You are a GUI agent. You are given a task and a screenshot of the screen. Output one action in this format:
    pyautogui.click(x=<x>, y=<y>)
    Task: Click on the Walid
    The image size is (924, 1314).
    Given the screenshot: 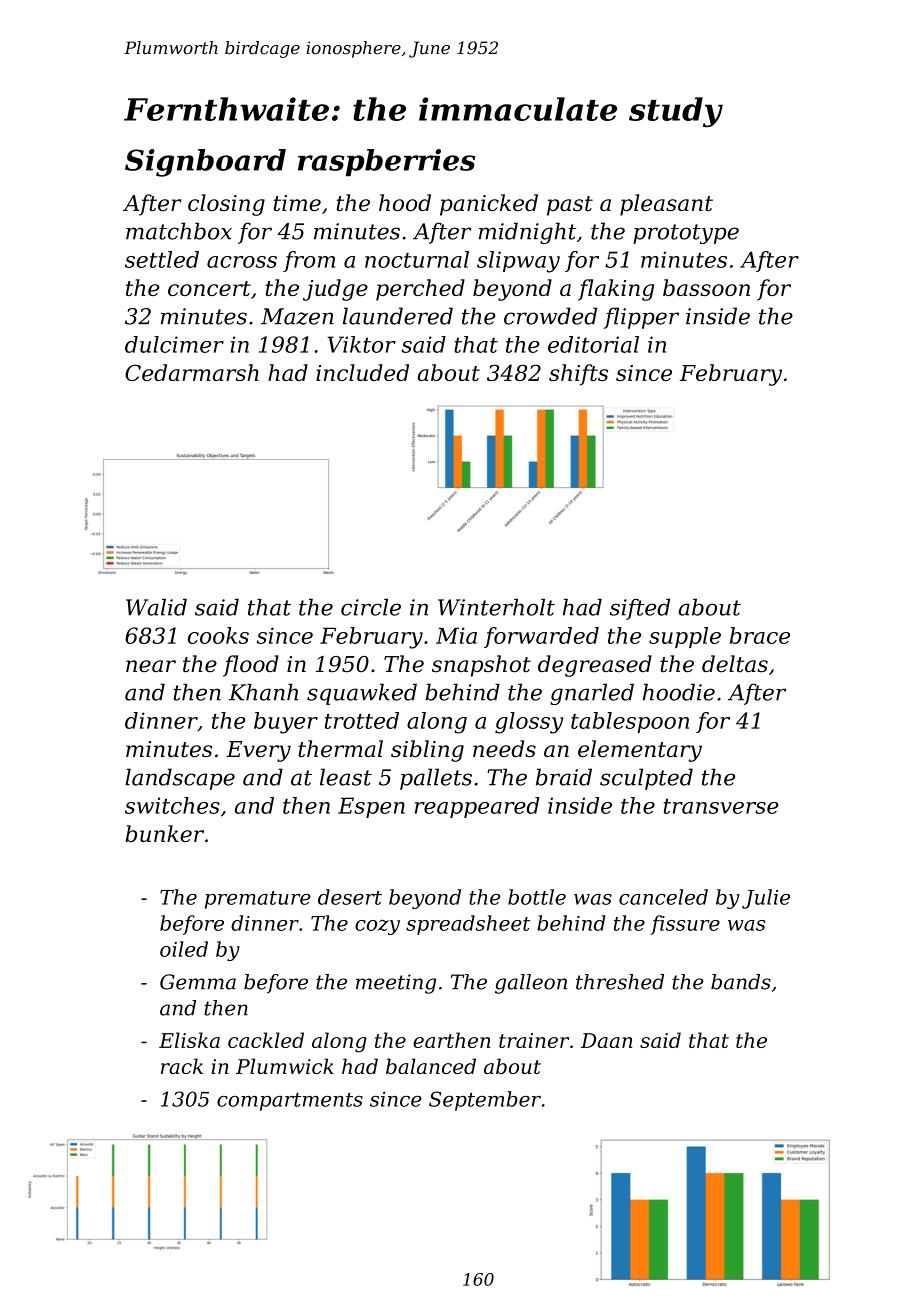 What is the action you would take?
    pyautogui.click(x=156, y=607)
